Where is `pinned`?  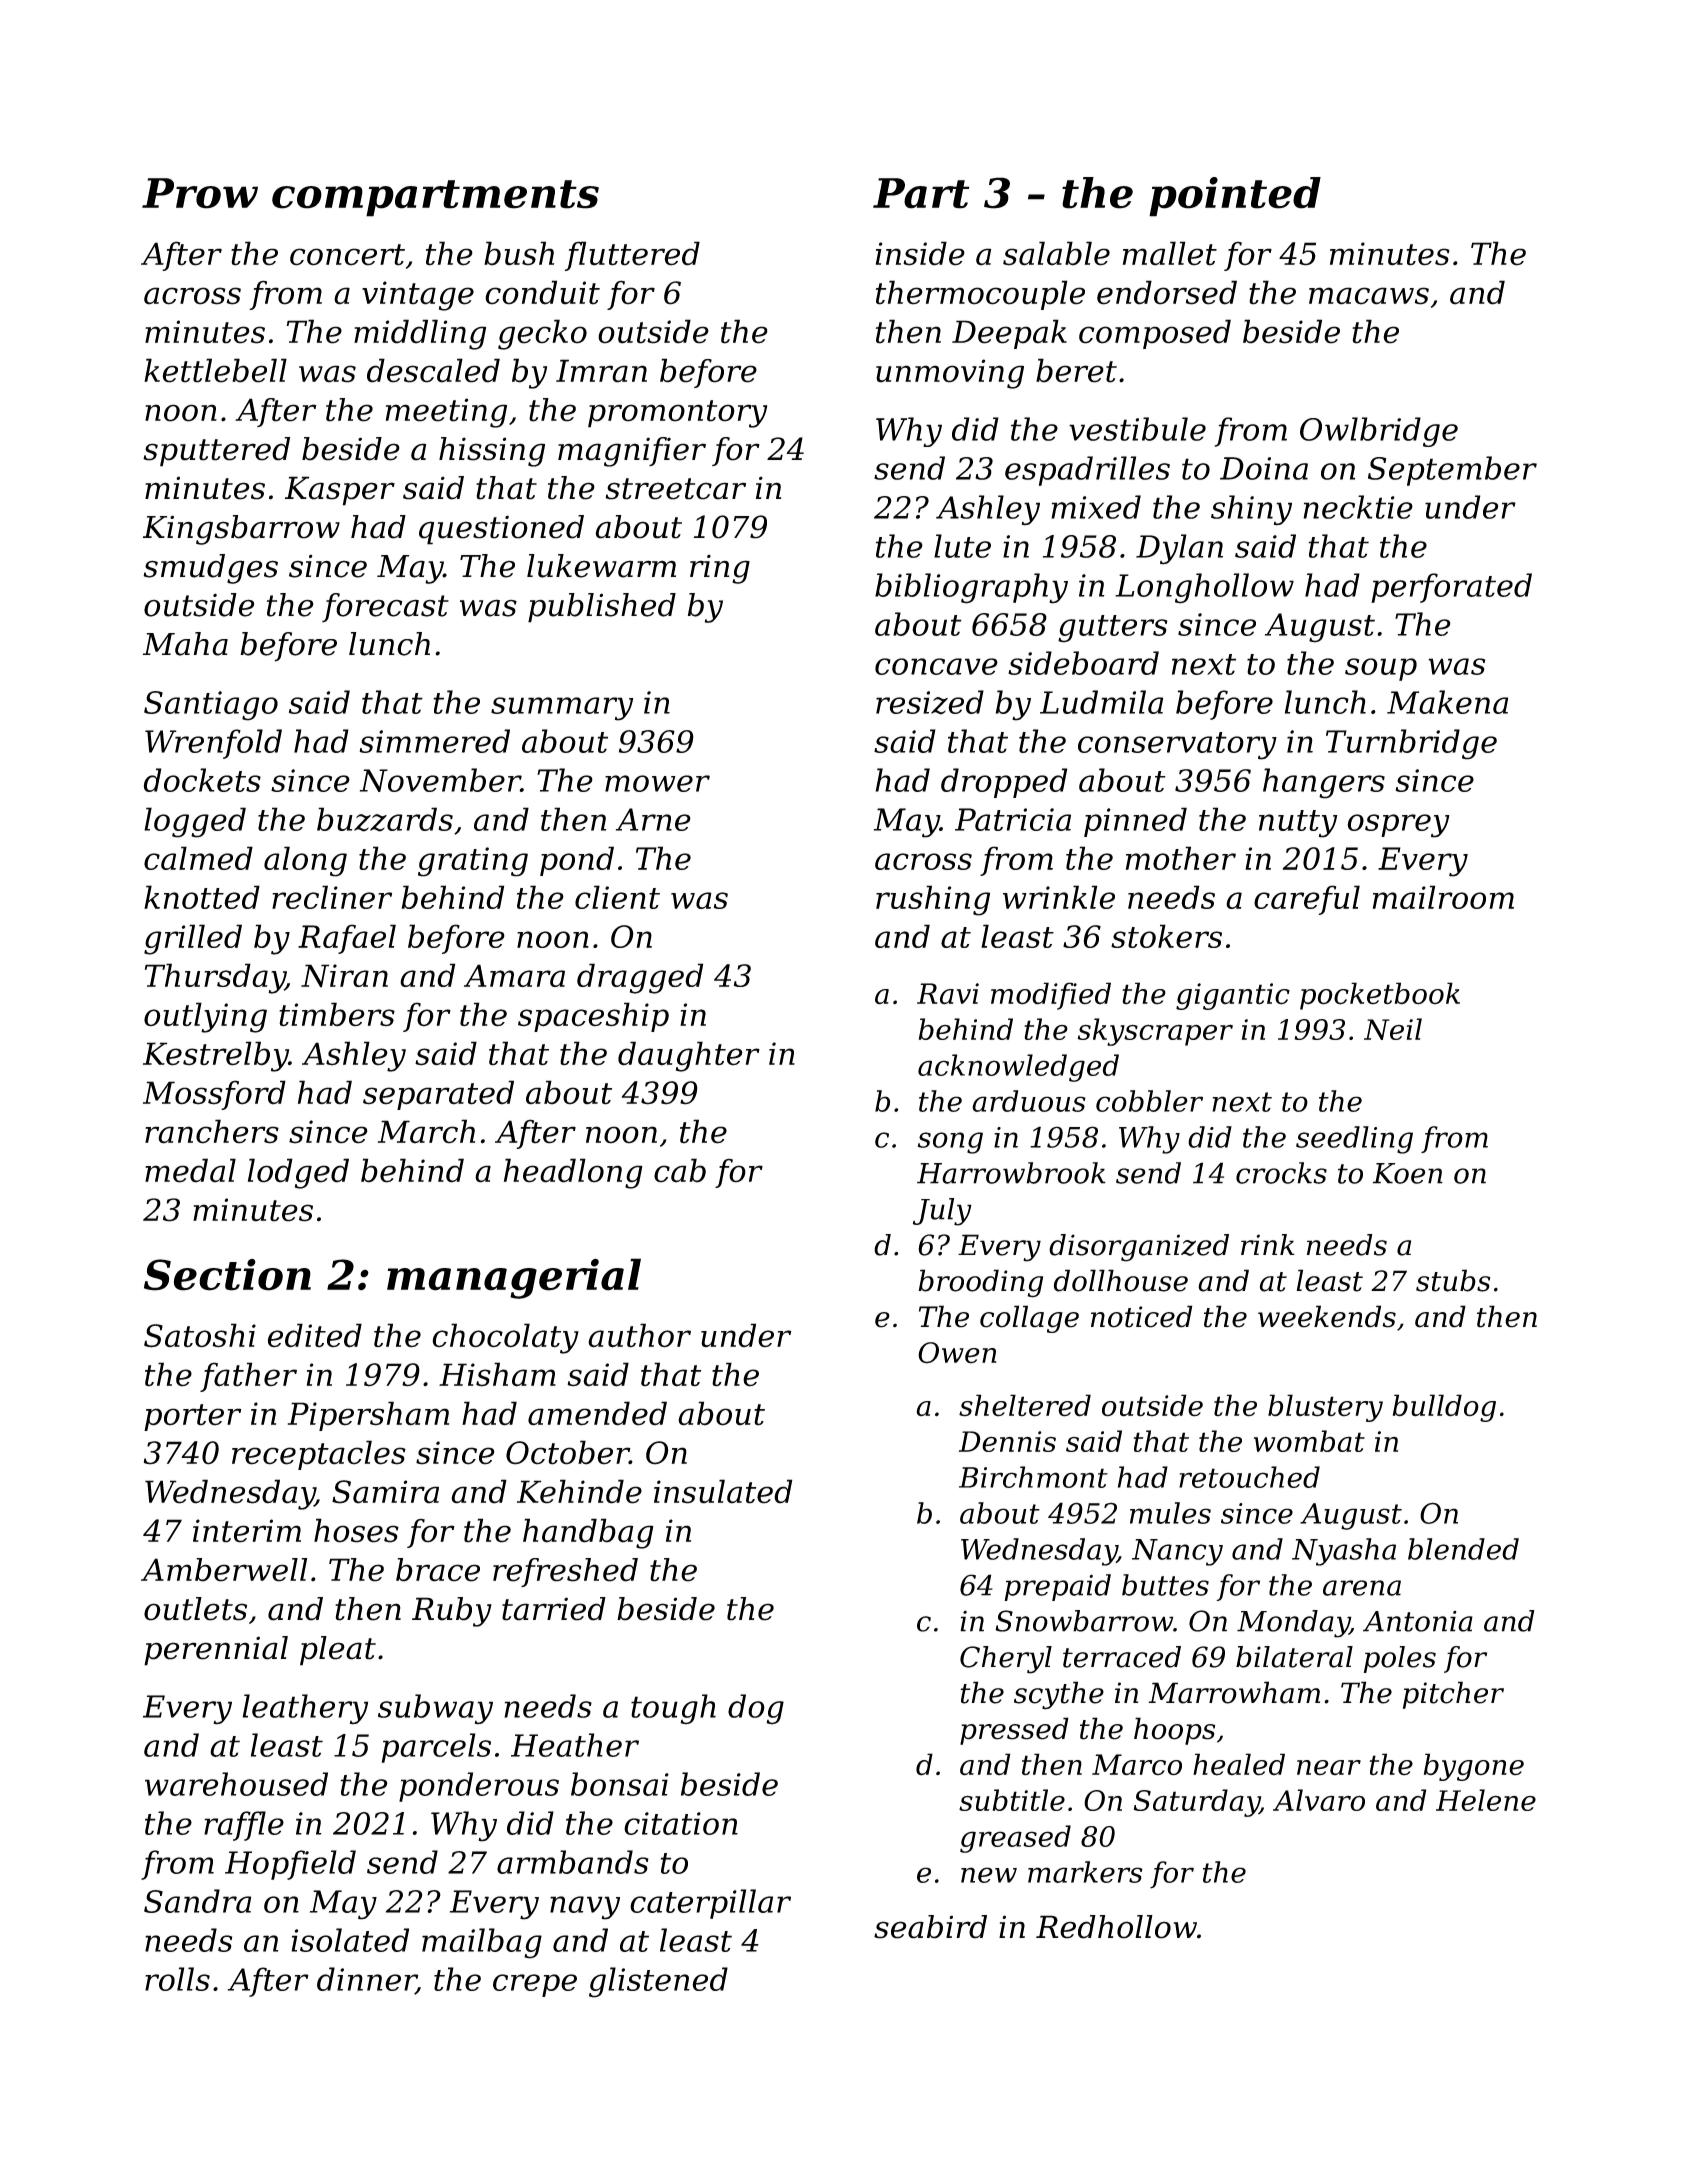
pinned is located at coordinates (1135, 822).
